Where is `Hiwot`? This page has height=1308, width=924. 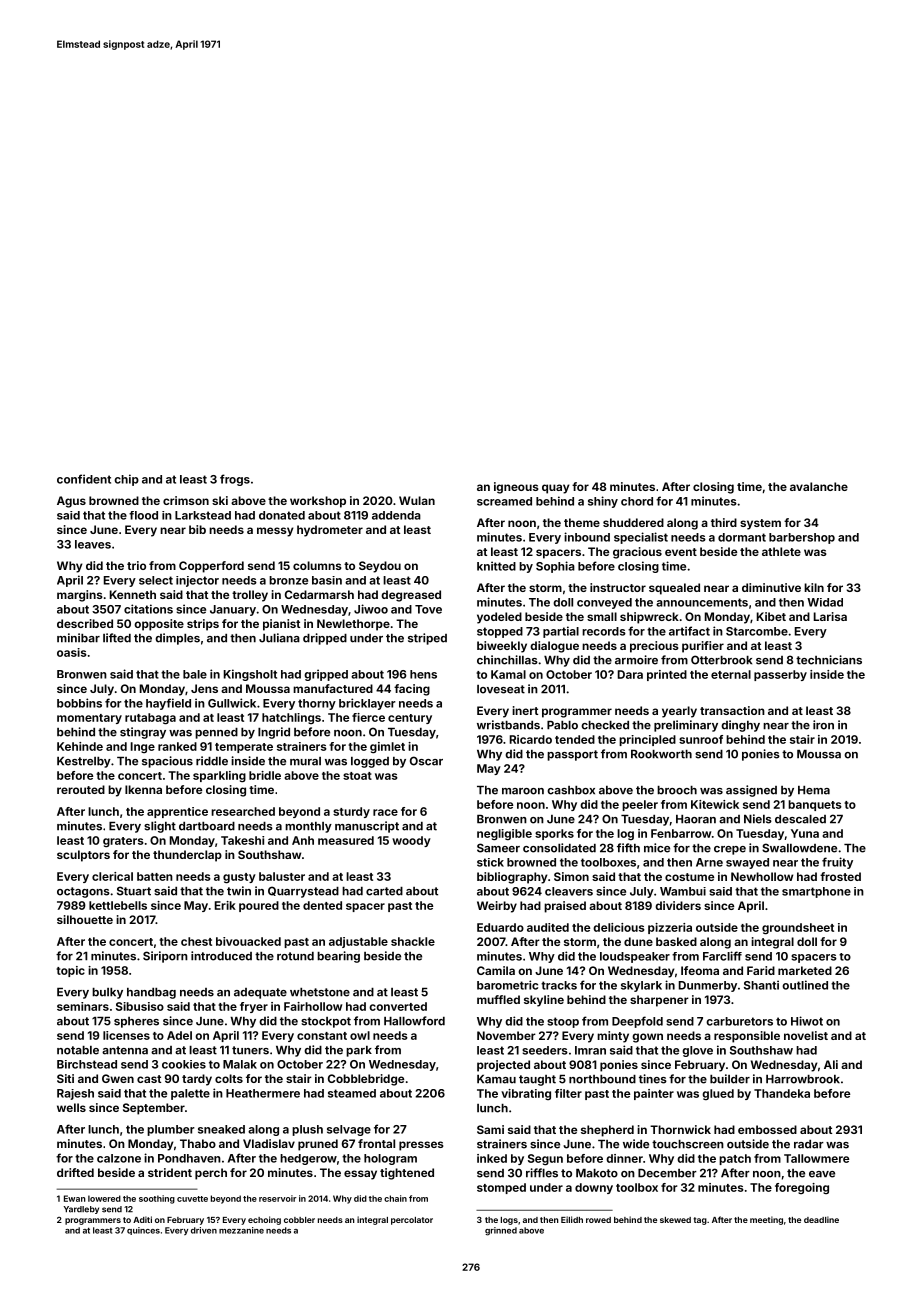
Hiwot is located at coordinates (807, 1021).
